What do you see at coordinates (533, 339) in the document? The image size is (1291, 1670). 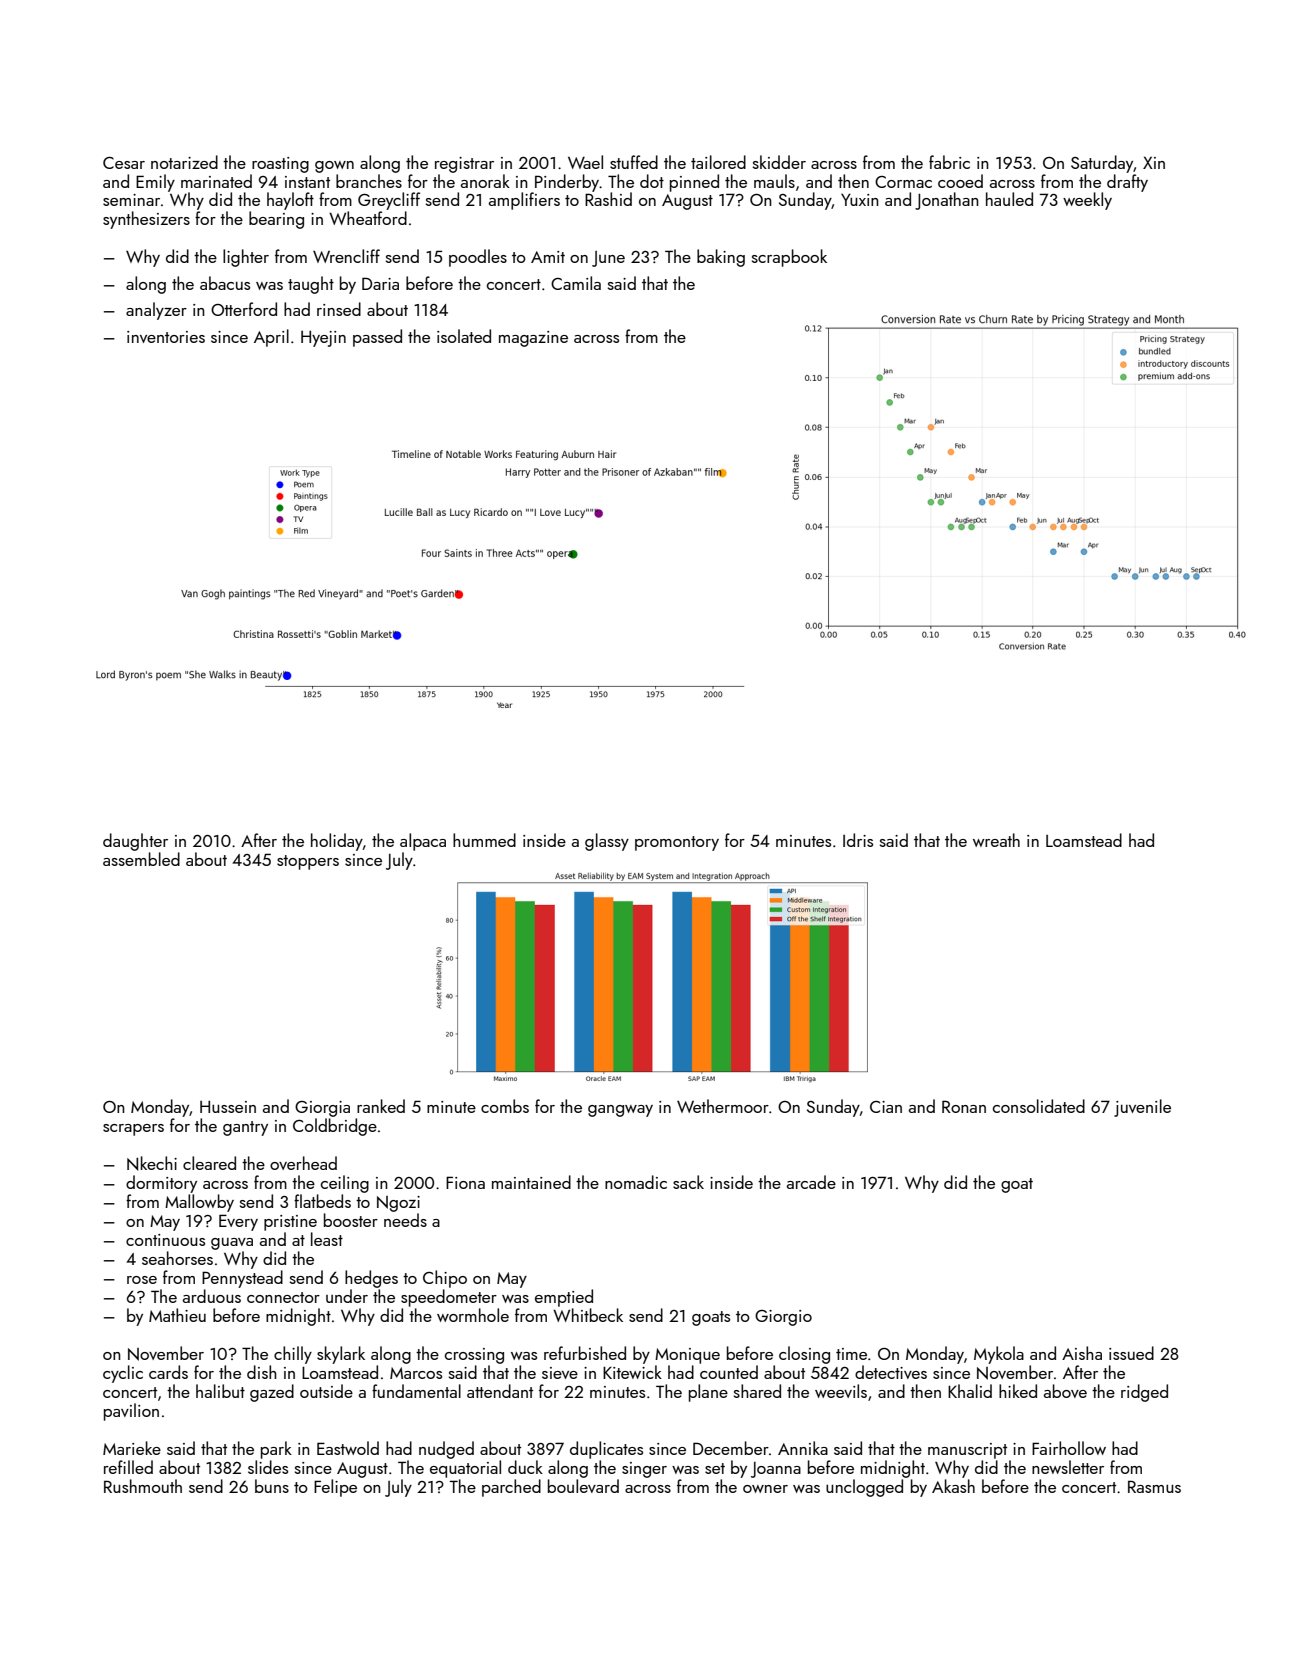 I see `magazine` at bounding box center [533, 339].
